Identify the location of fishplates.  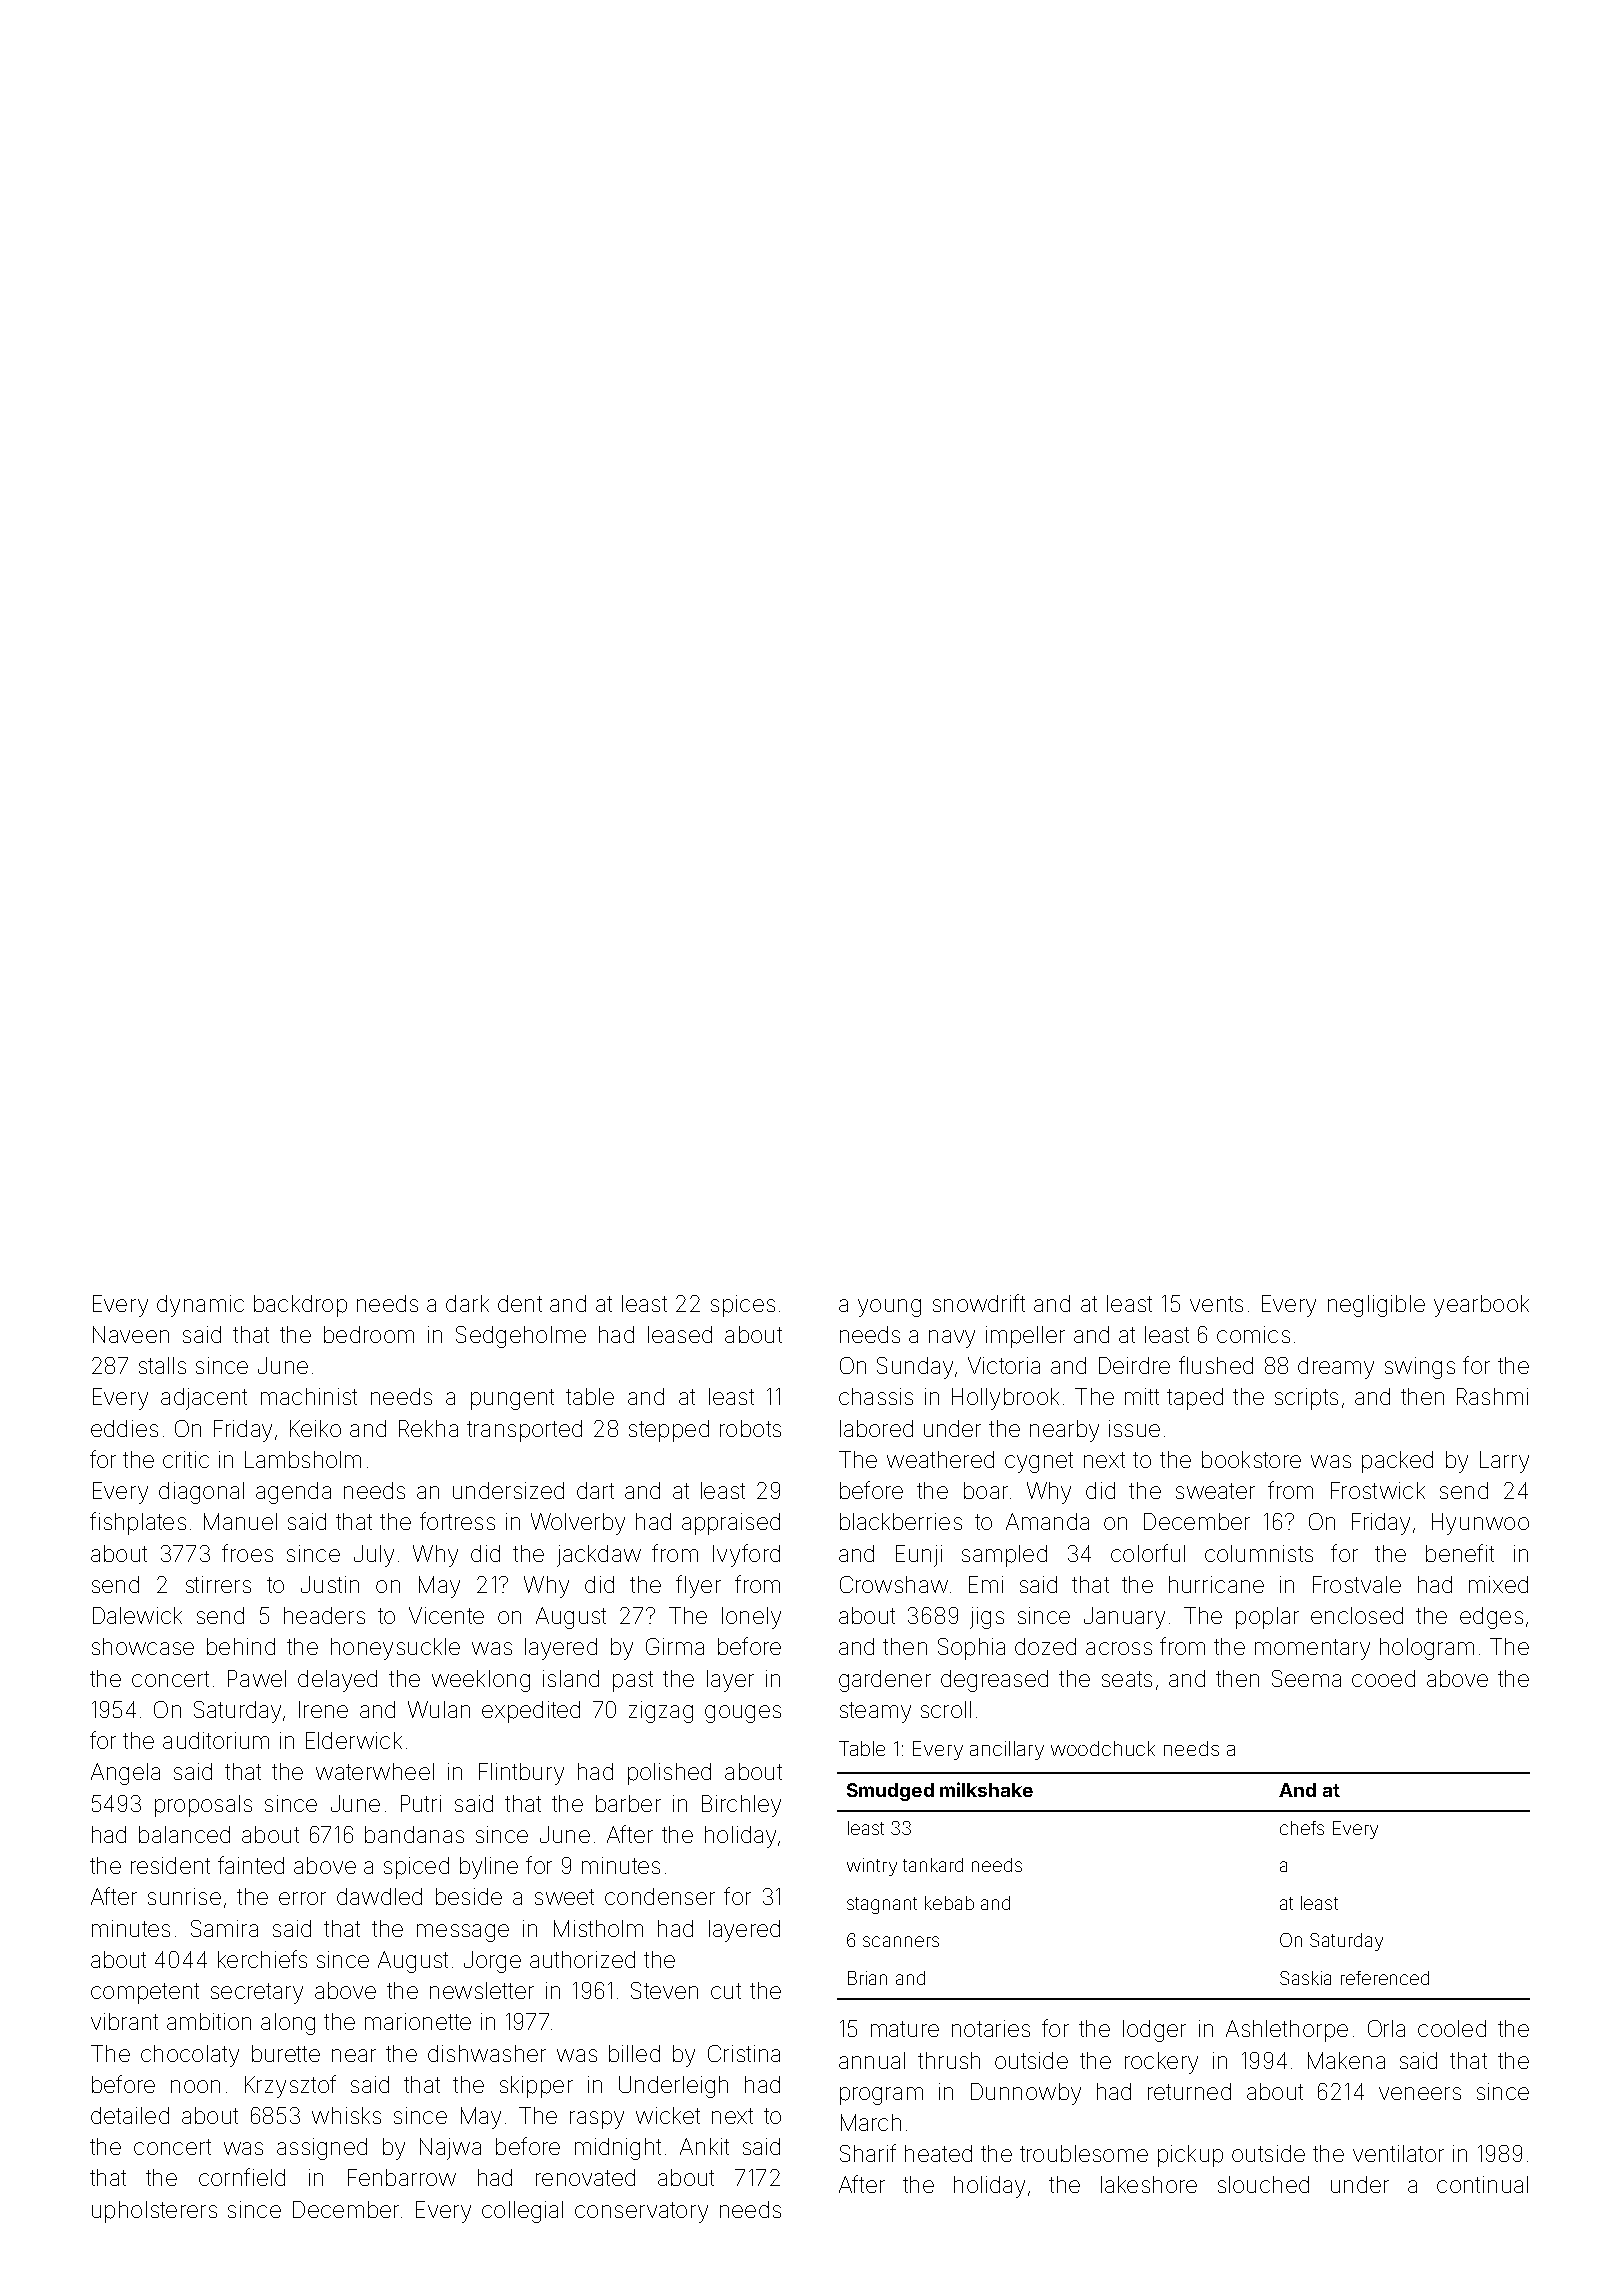
(138, 1523).
